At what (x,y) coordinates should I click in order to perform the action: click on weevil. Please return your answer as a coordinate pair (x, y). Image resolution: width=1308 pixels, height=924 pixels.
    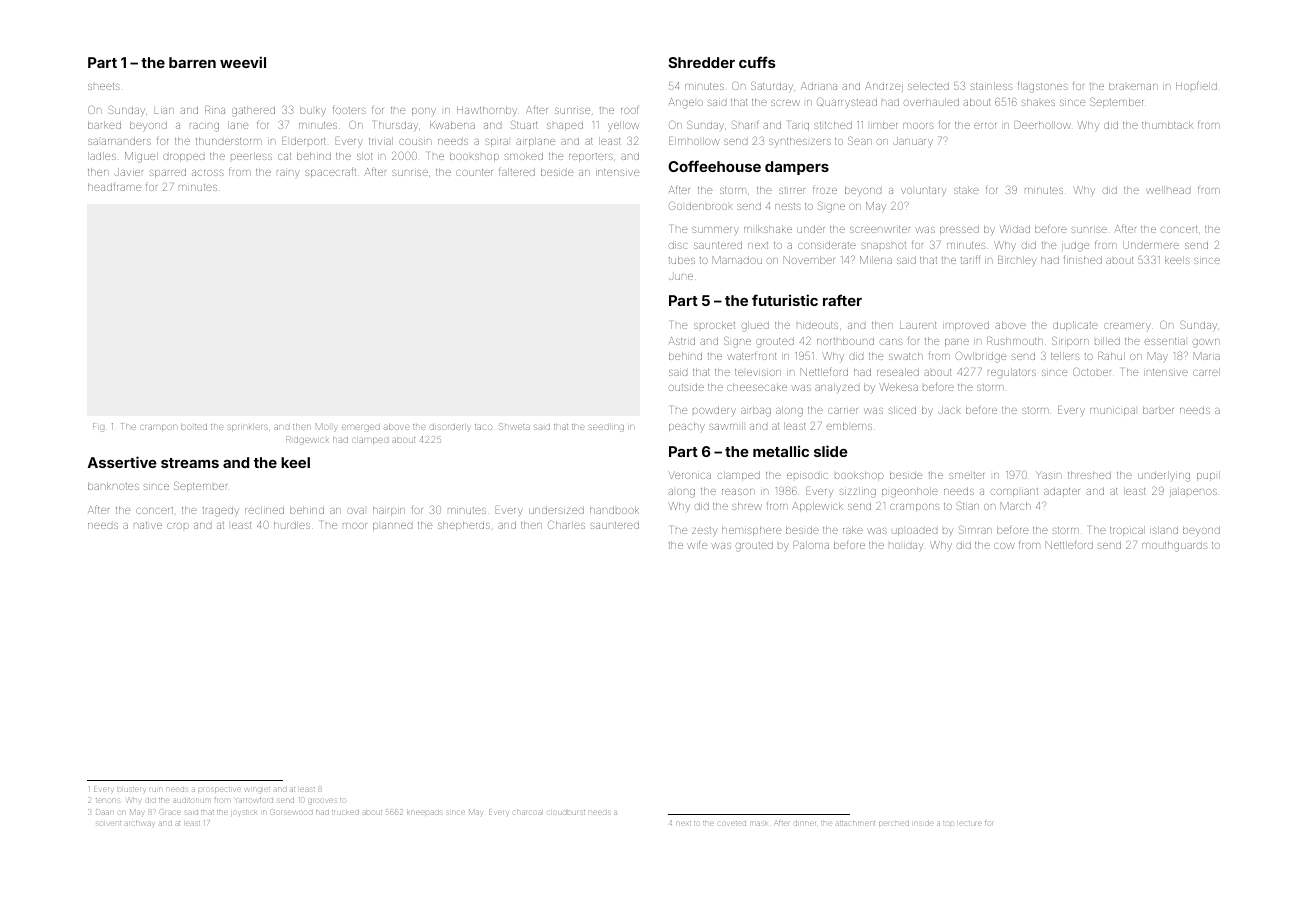
    Looking at the image, I should click on (243, 62).
